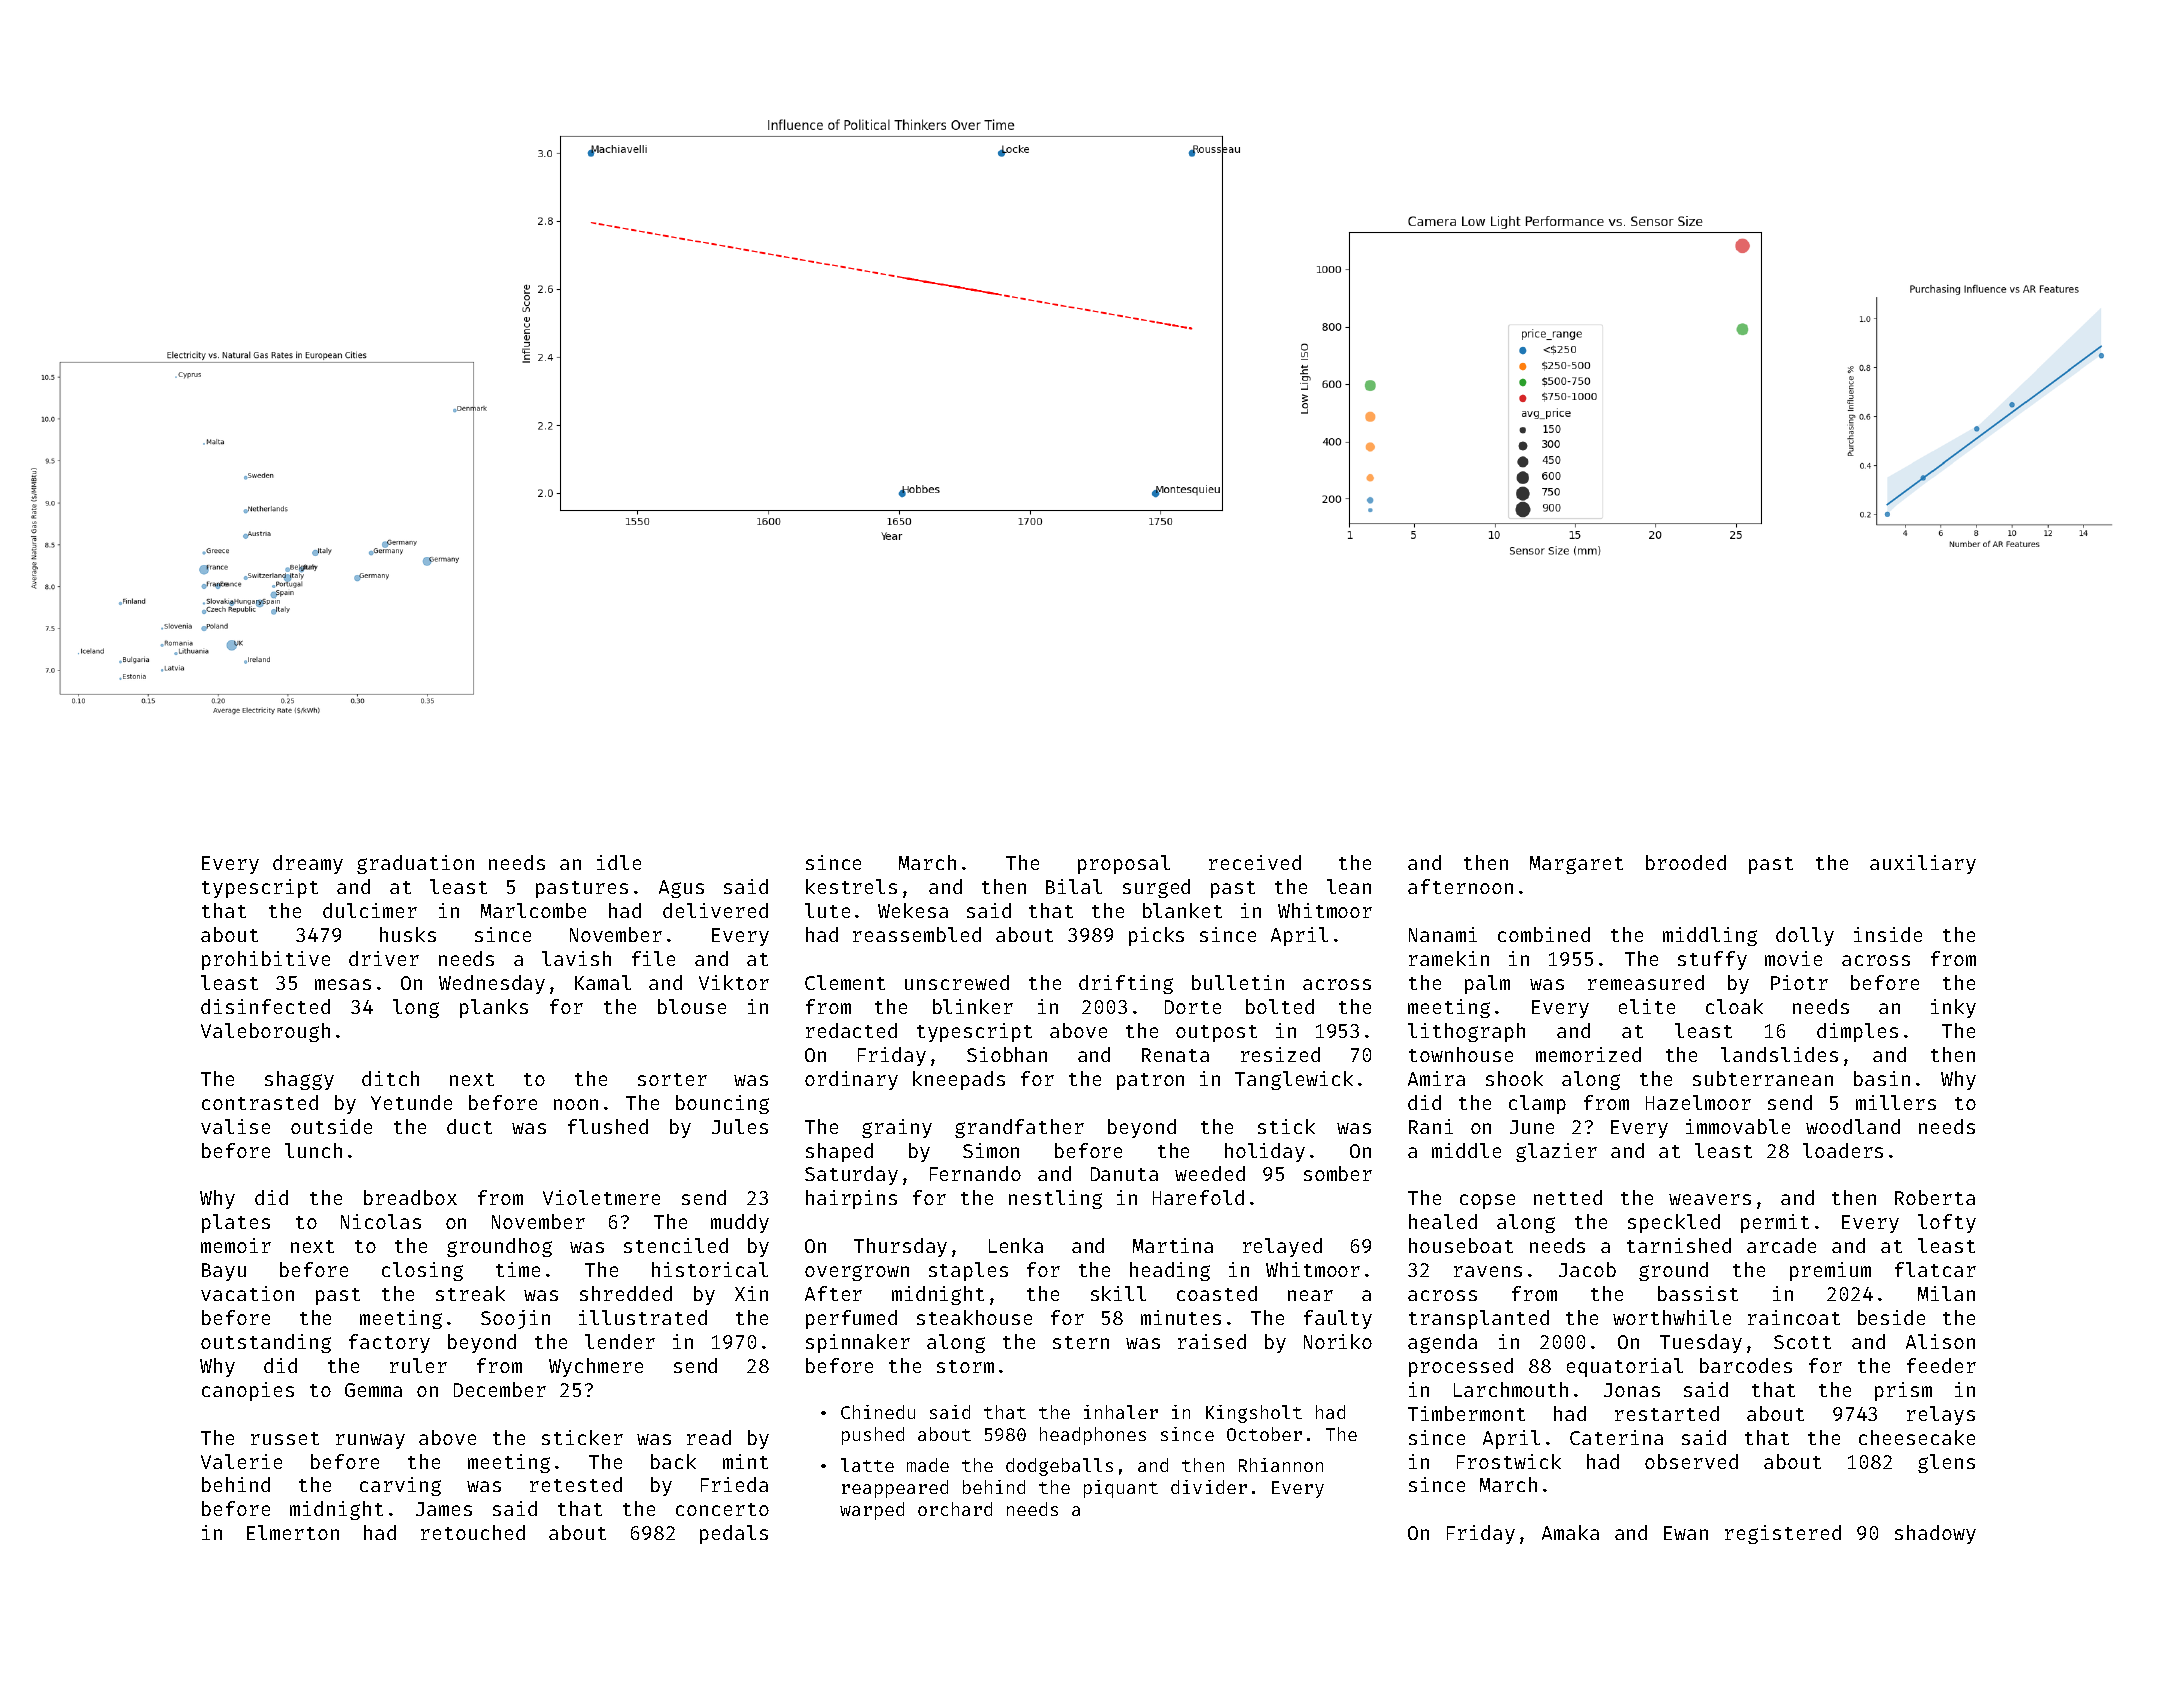 This page has width=2178, height=1683. Describe the element at coordinates (1917, 1437) in the page. I see `cheesecake` at that location.
